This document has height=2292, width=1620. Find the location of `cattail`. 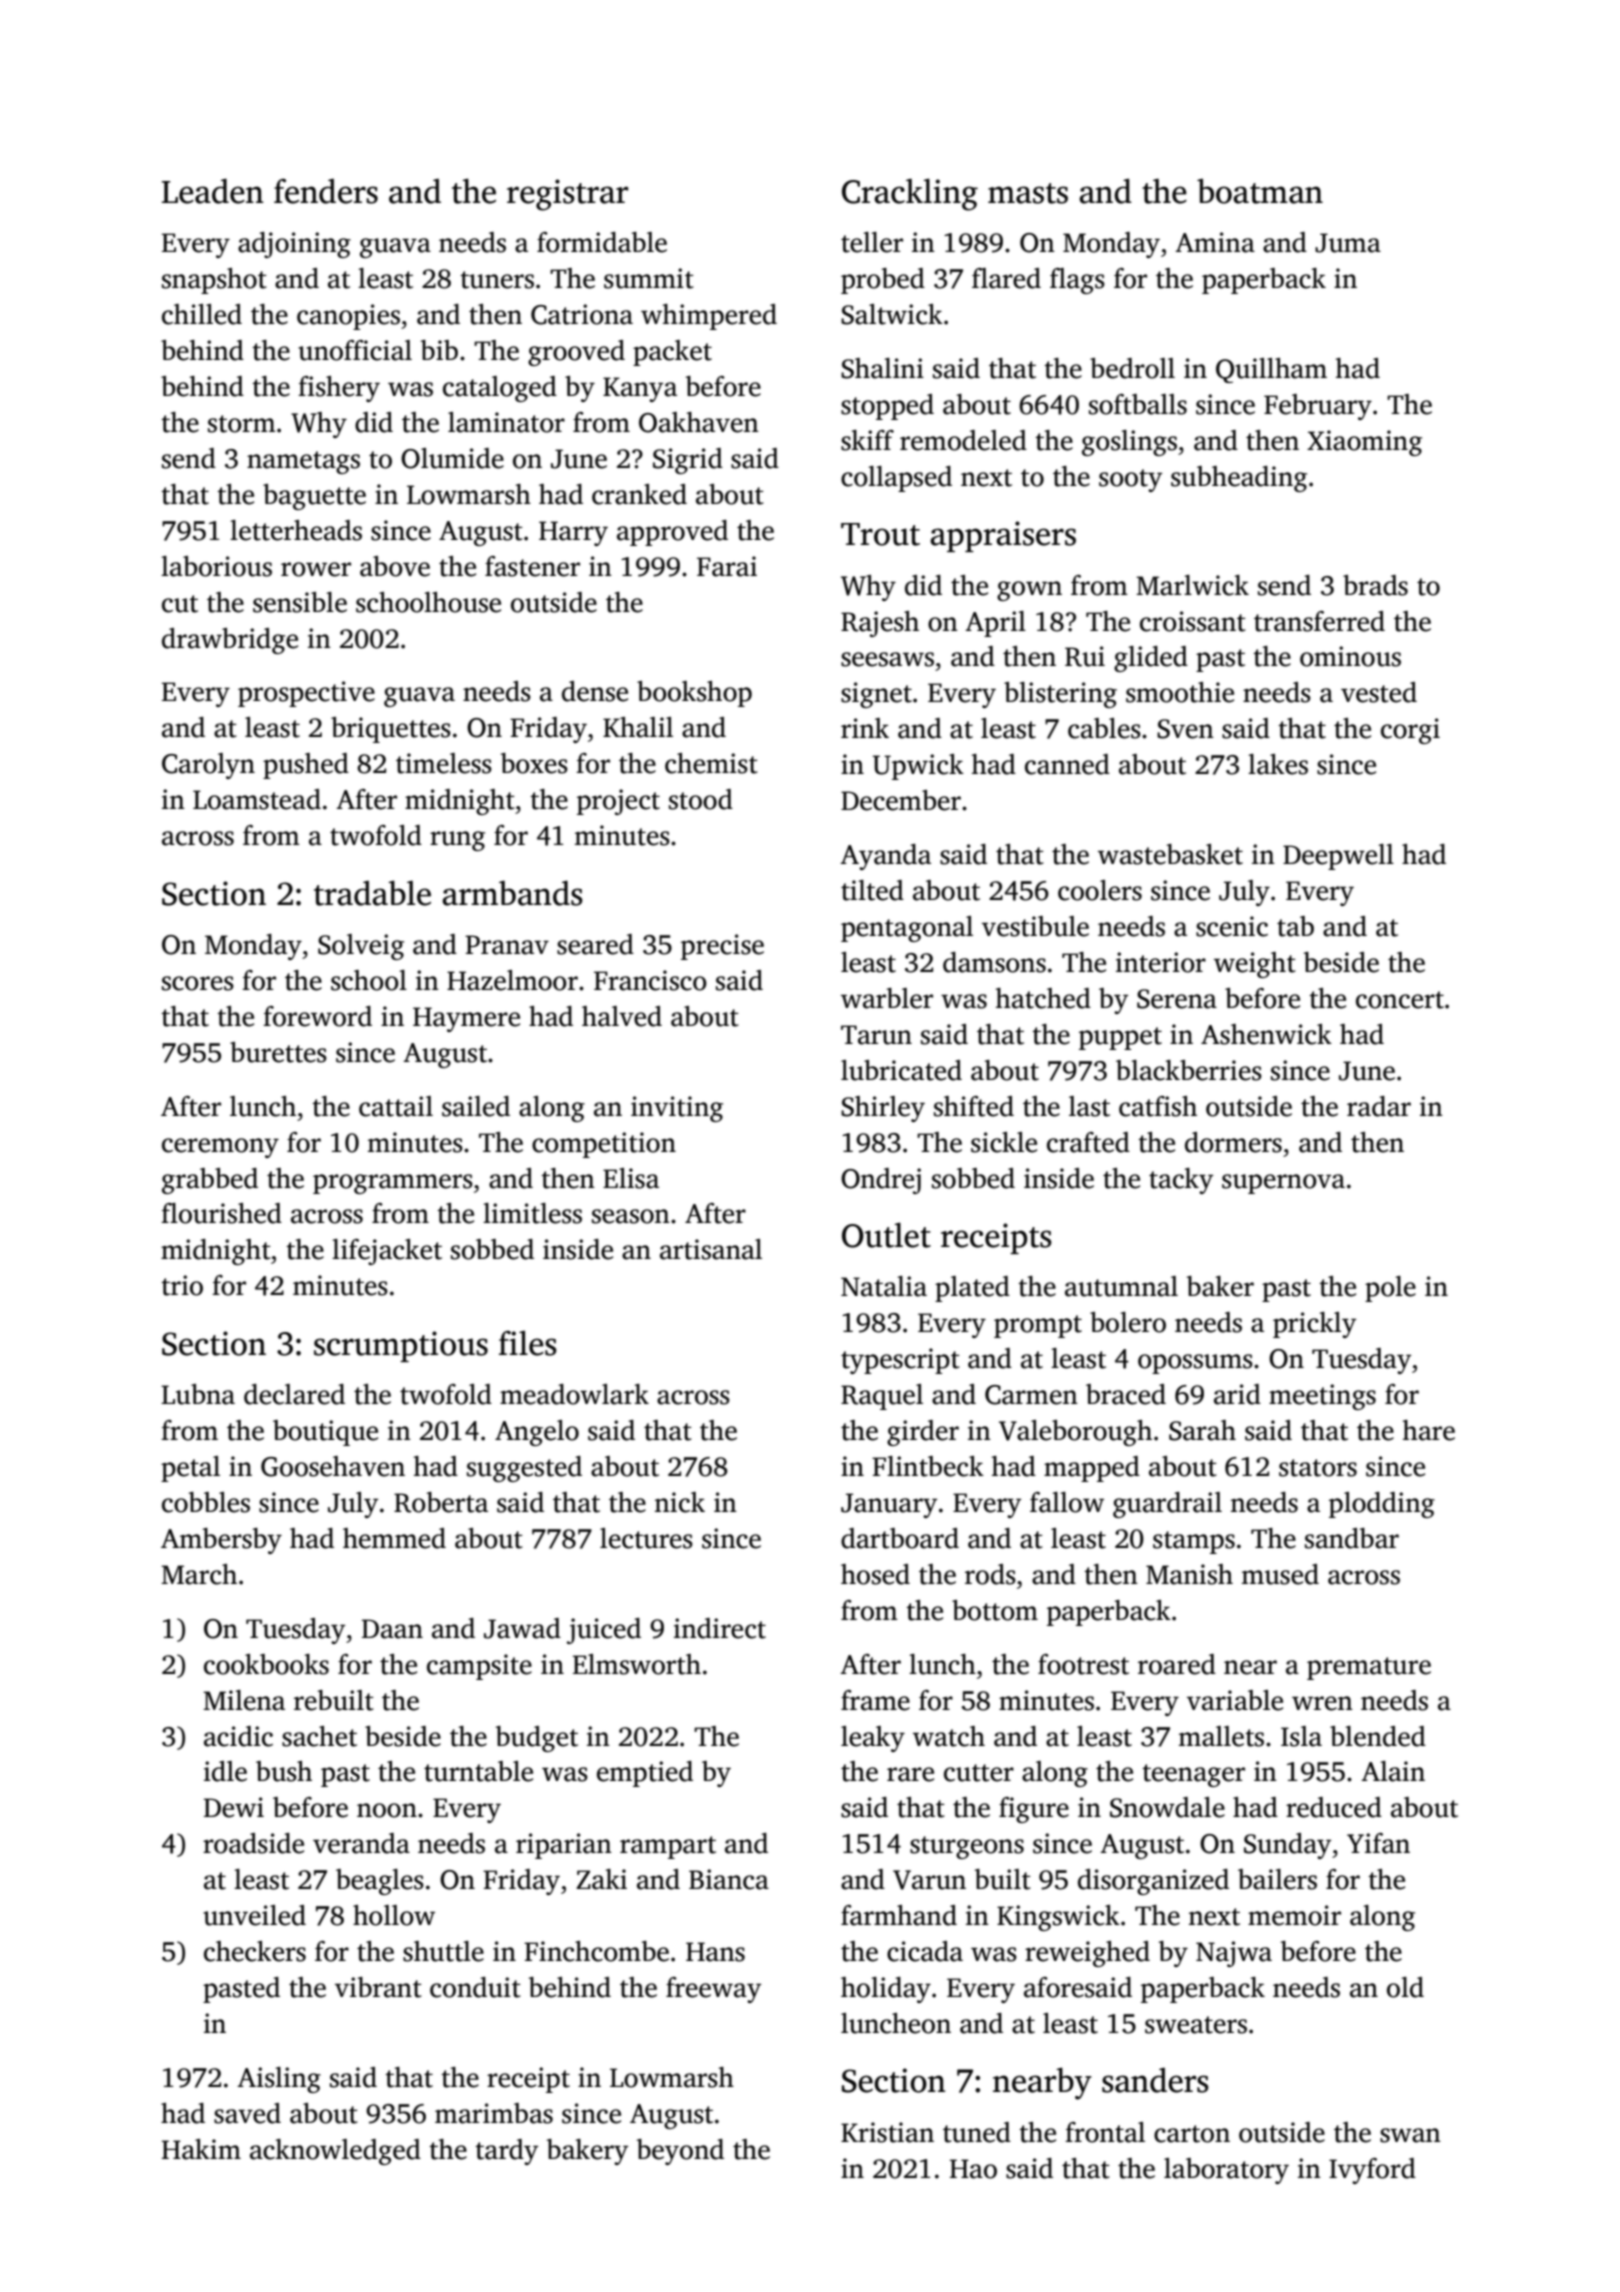

cattail is located at coordinates (396, 1106).
